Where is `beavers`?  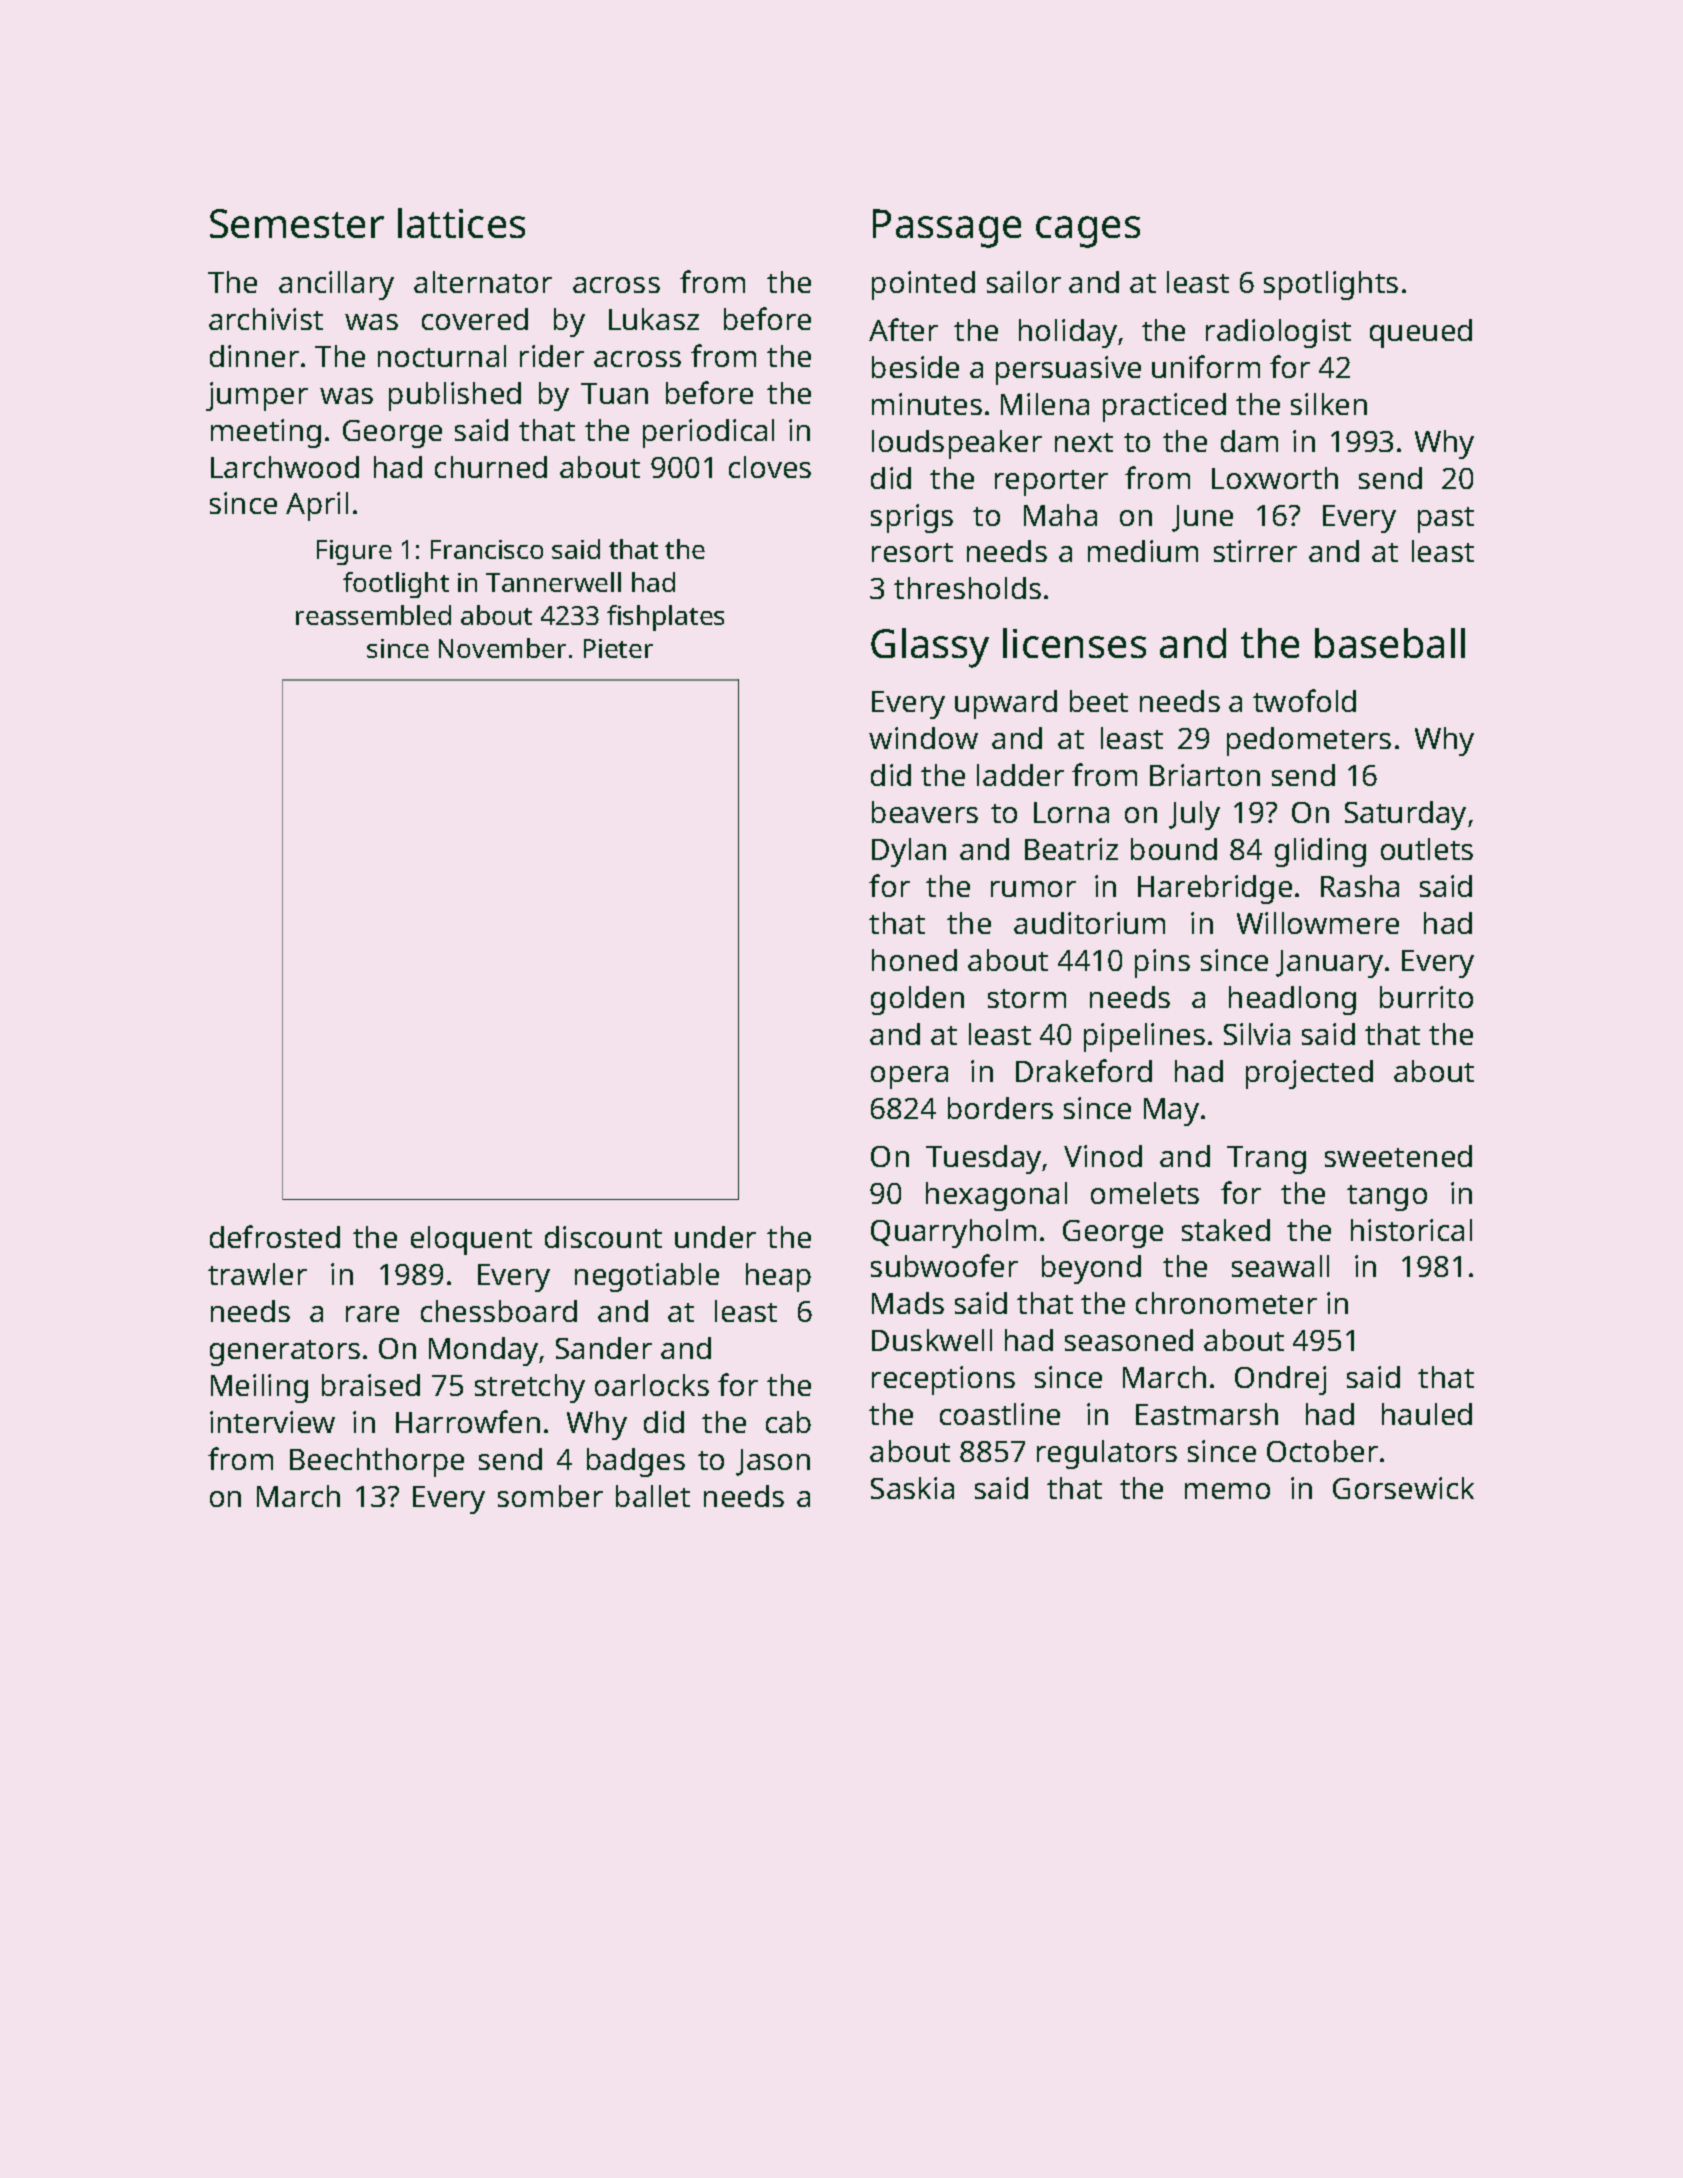 beavers is located at coordinates (925, 812).
